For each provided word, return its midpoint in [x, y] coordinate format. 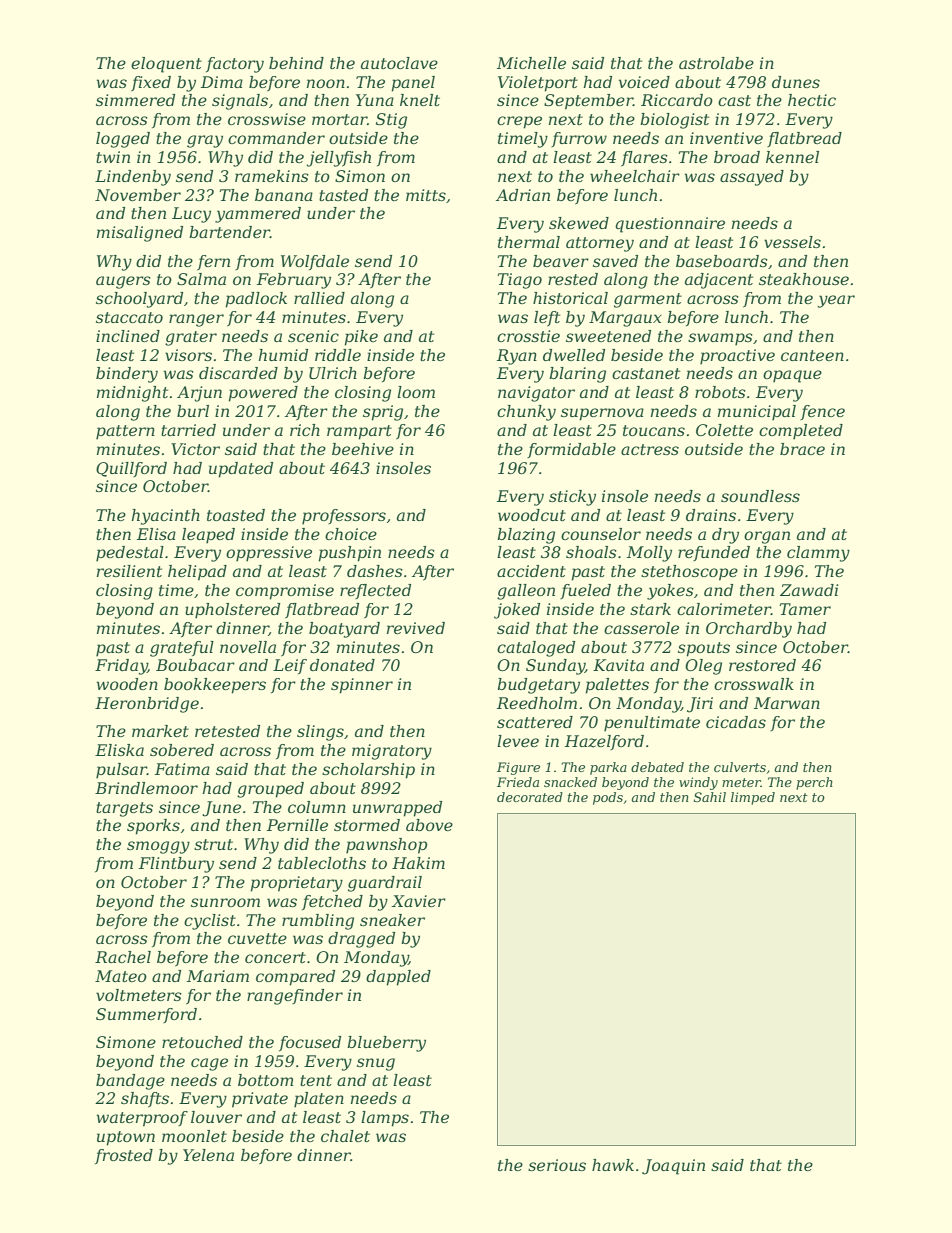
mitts [426, 195]
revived [416, 628]
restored [762, 665]
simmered [135, 100]
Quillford [131, 469]
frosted [124, 1156]
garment [648, 300]
